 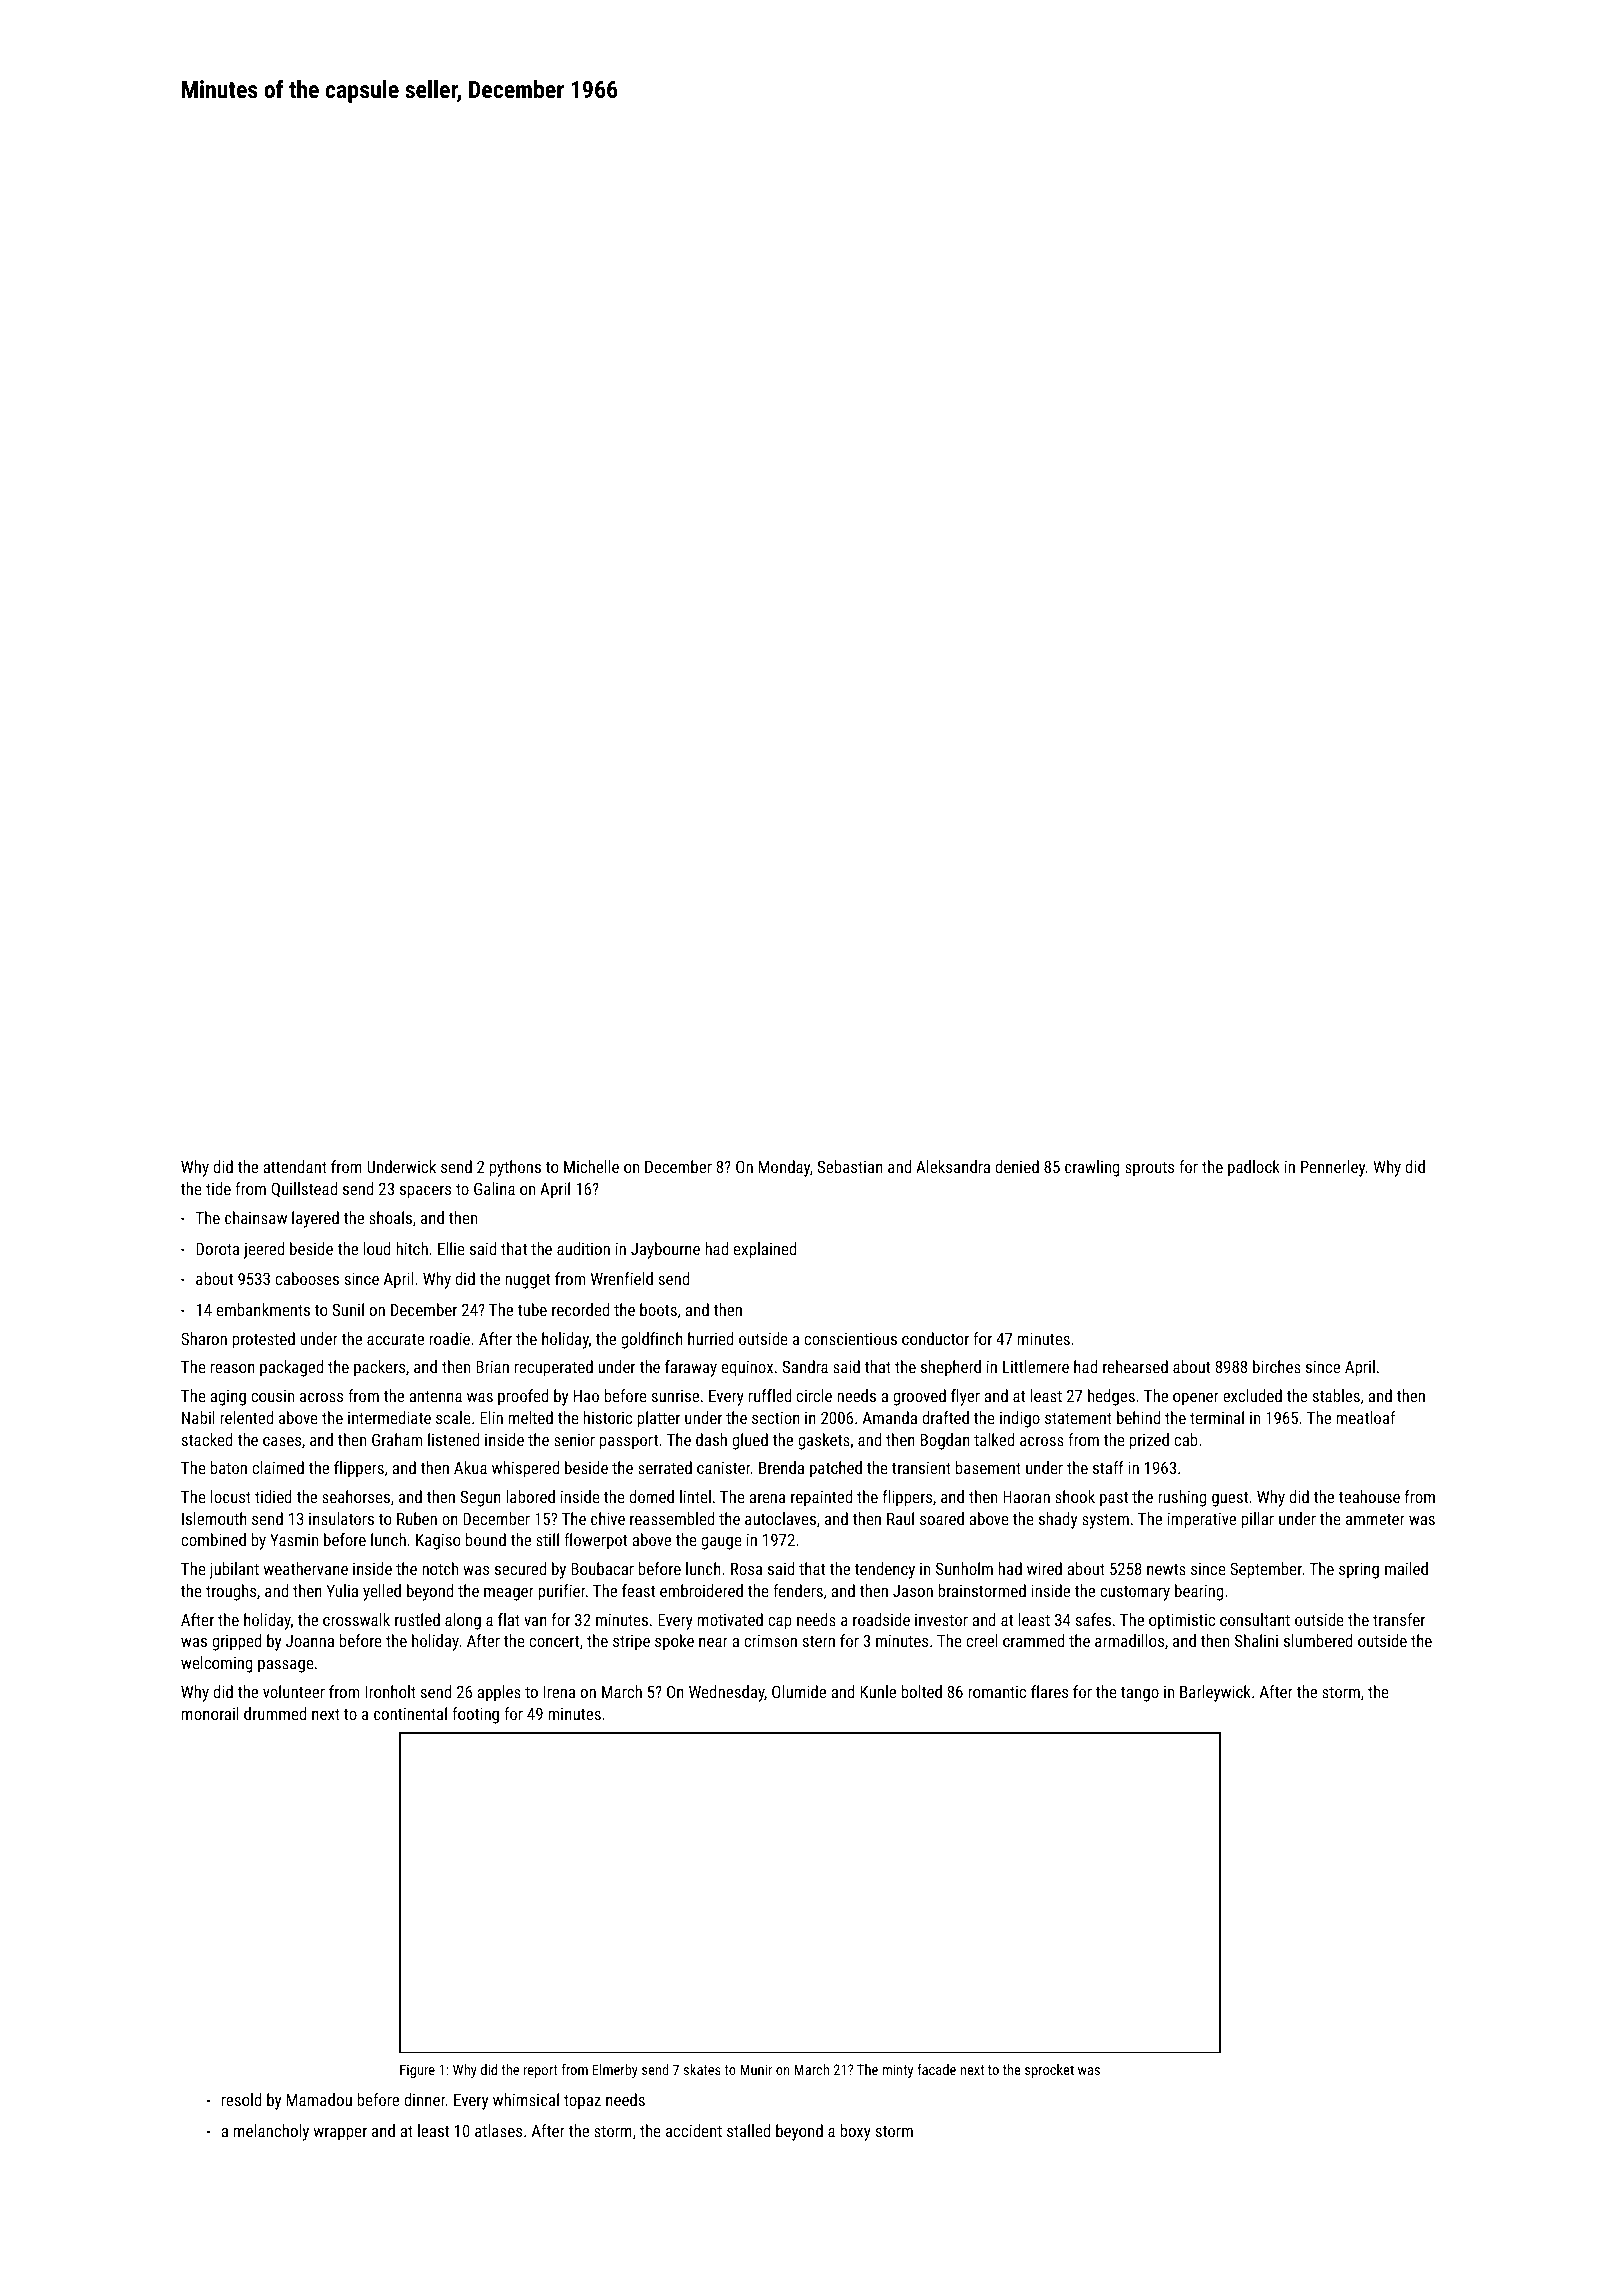 I want to click on rehearsed, so click(x=1135, y=1366).
